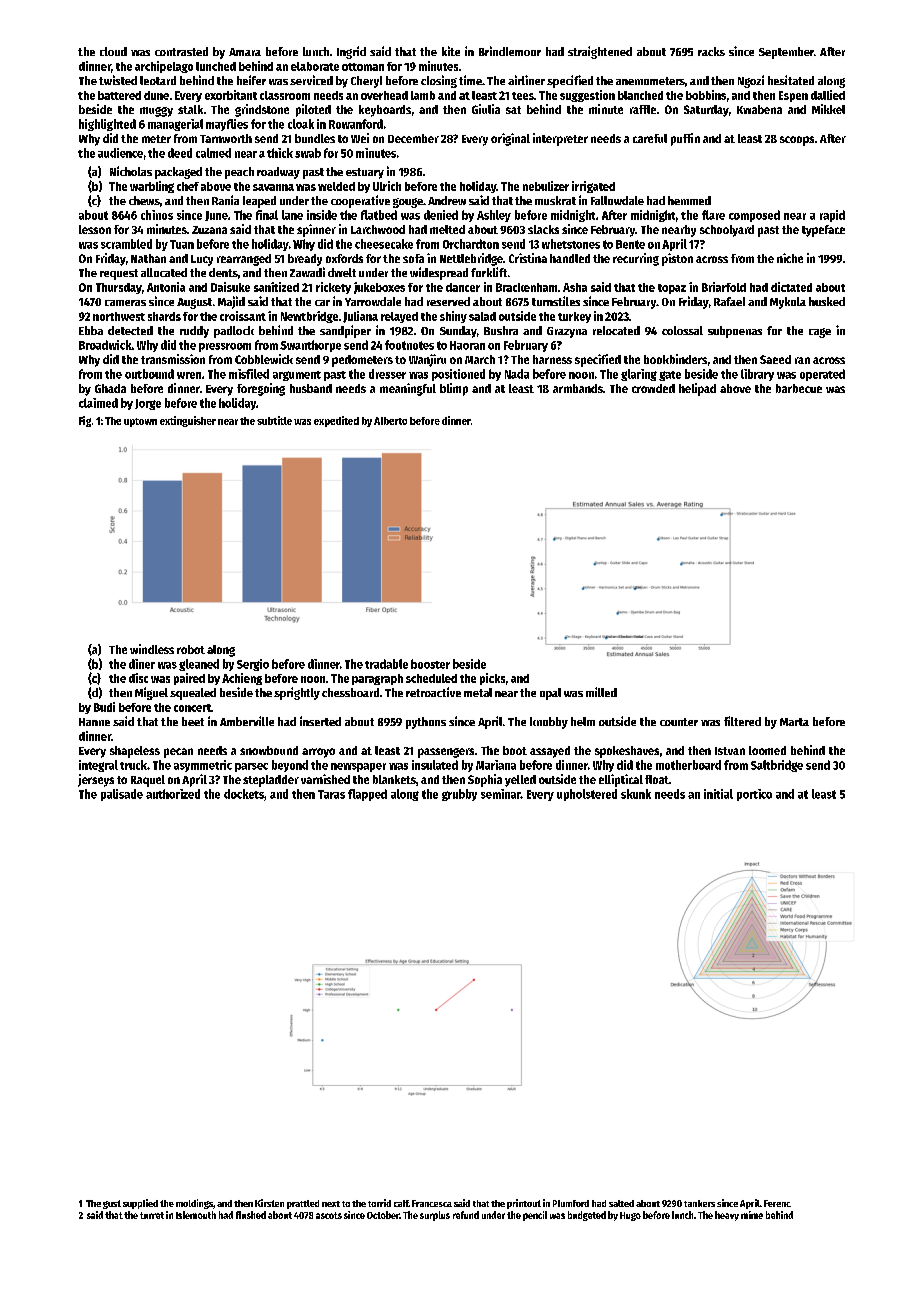 This screenshot has height=1308, width=924. Describe the element at coordinates (158, 80) in the screenshot. I see `leotard` at that location.
